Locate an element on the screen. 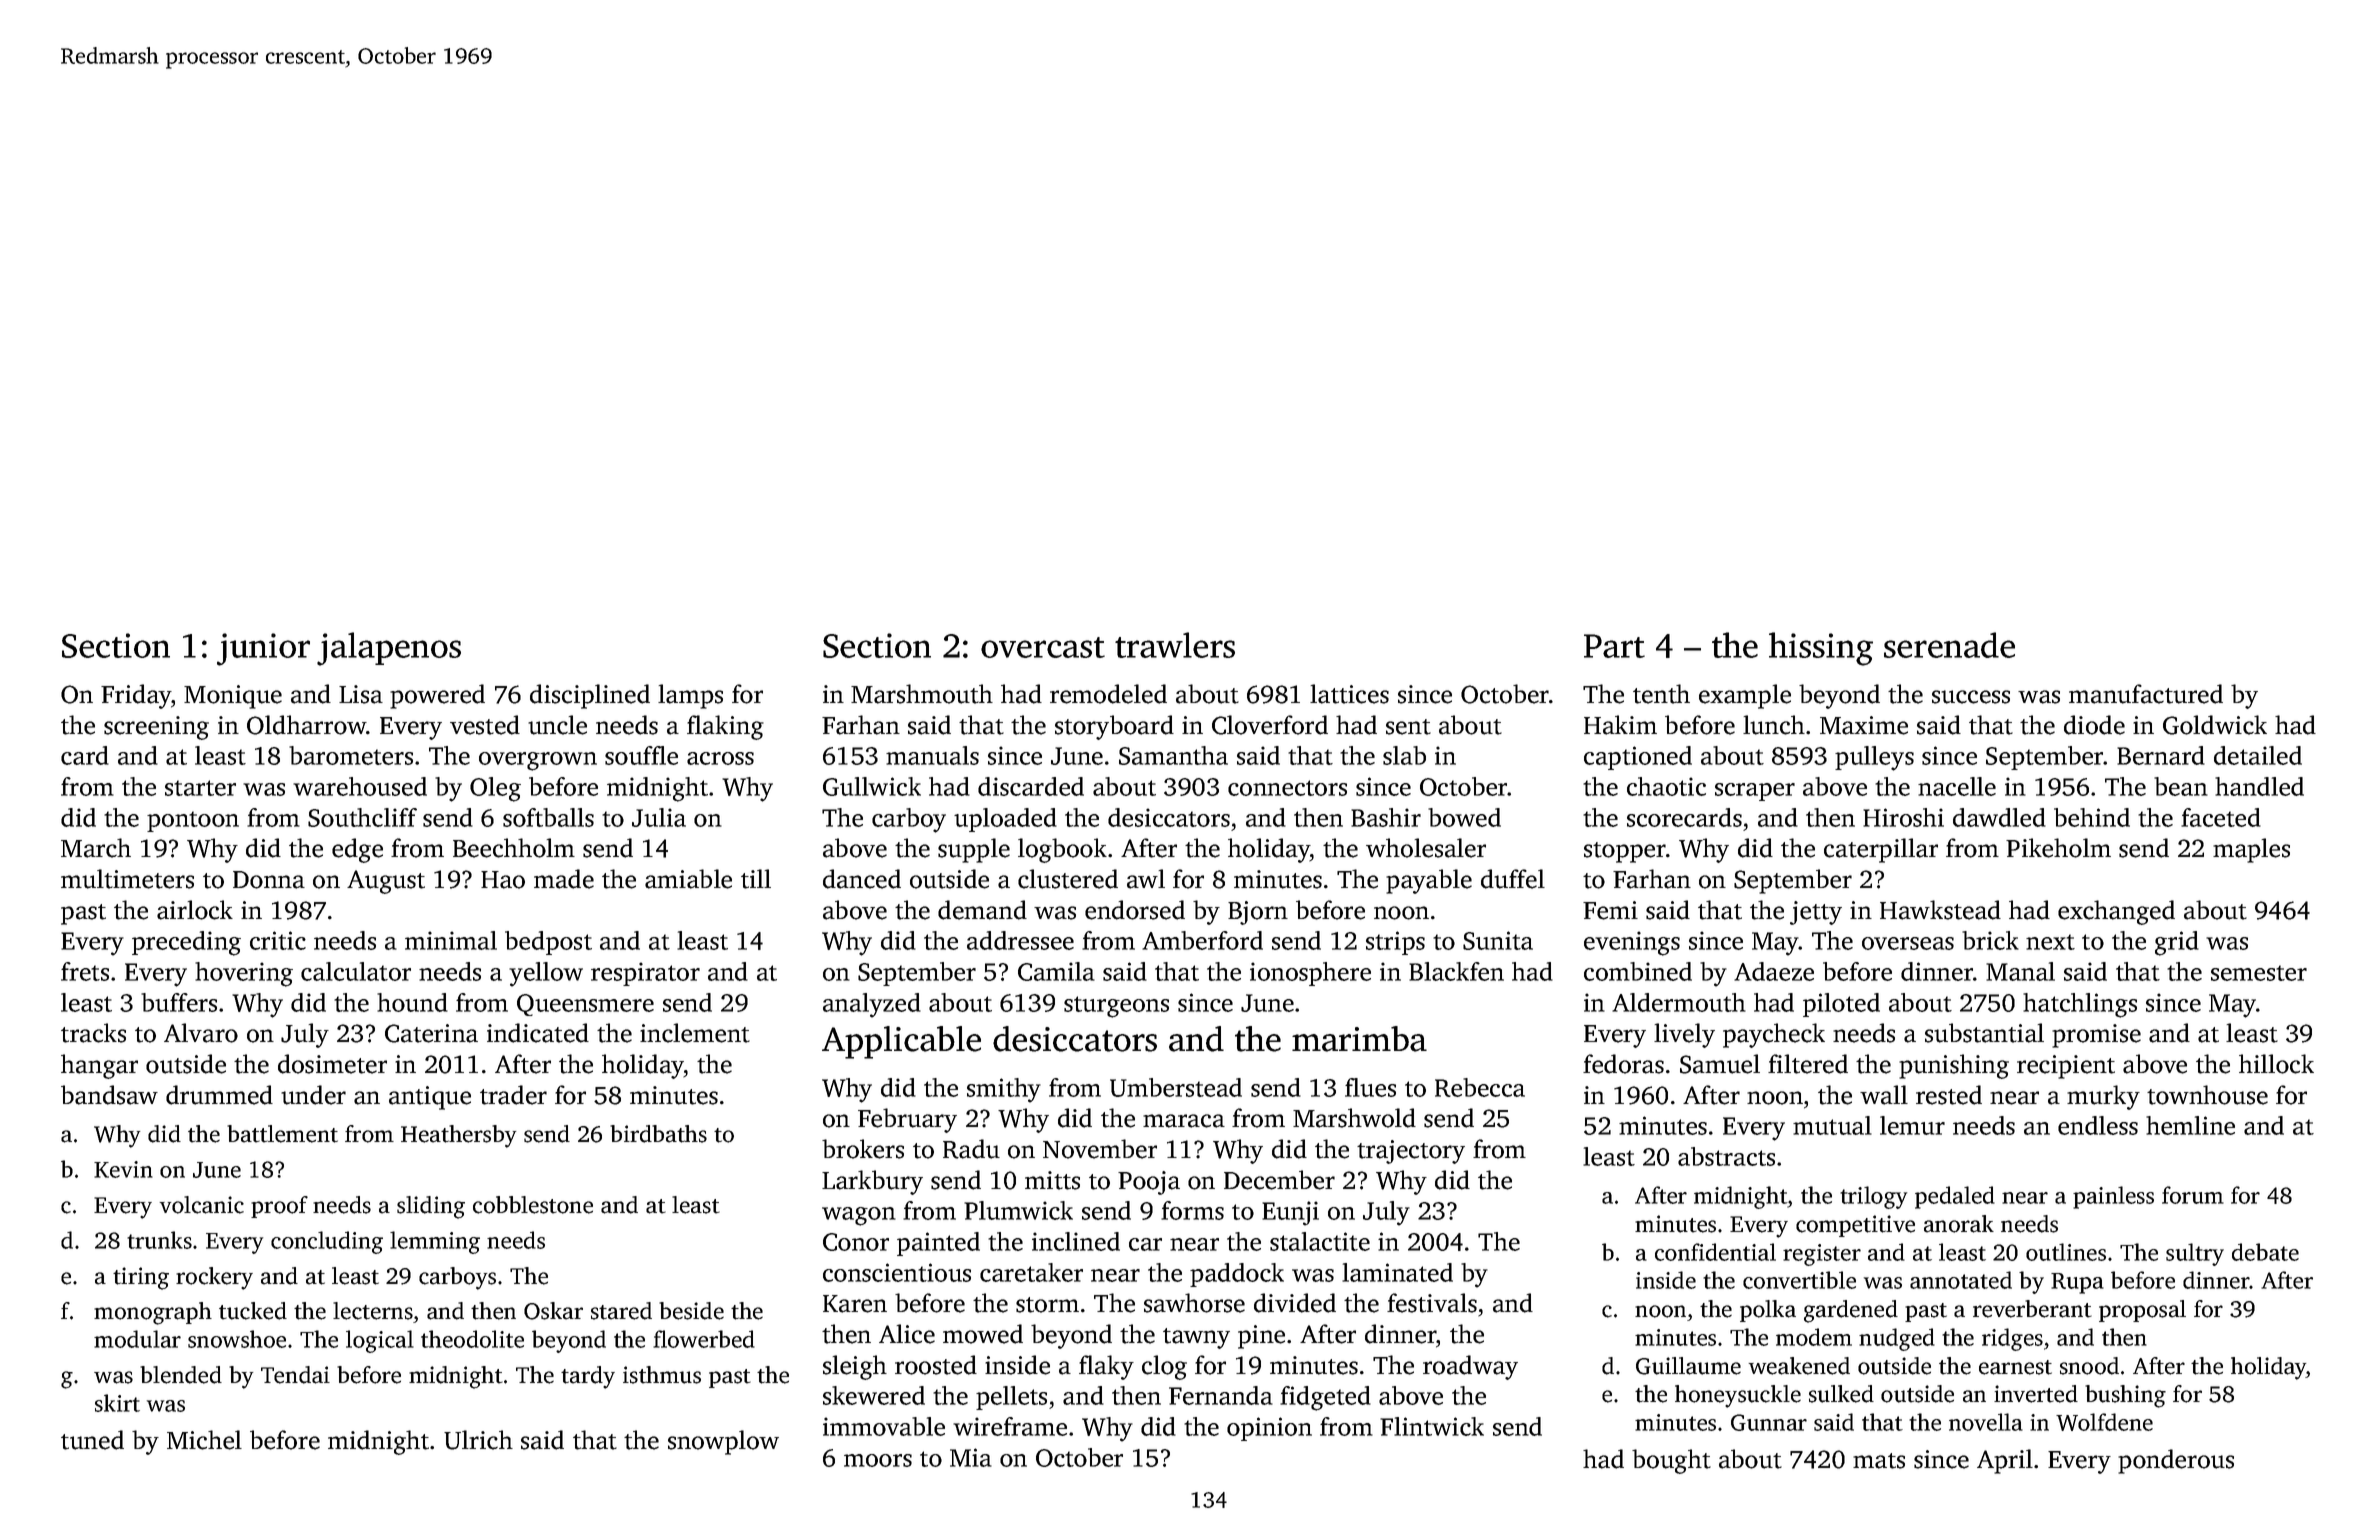 This screenshot has width=2380, height=1540. slab is located at coordinates (1404, 755).
